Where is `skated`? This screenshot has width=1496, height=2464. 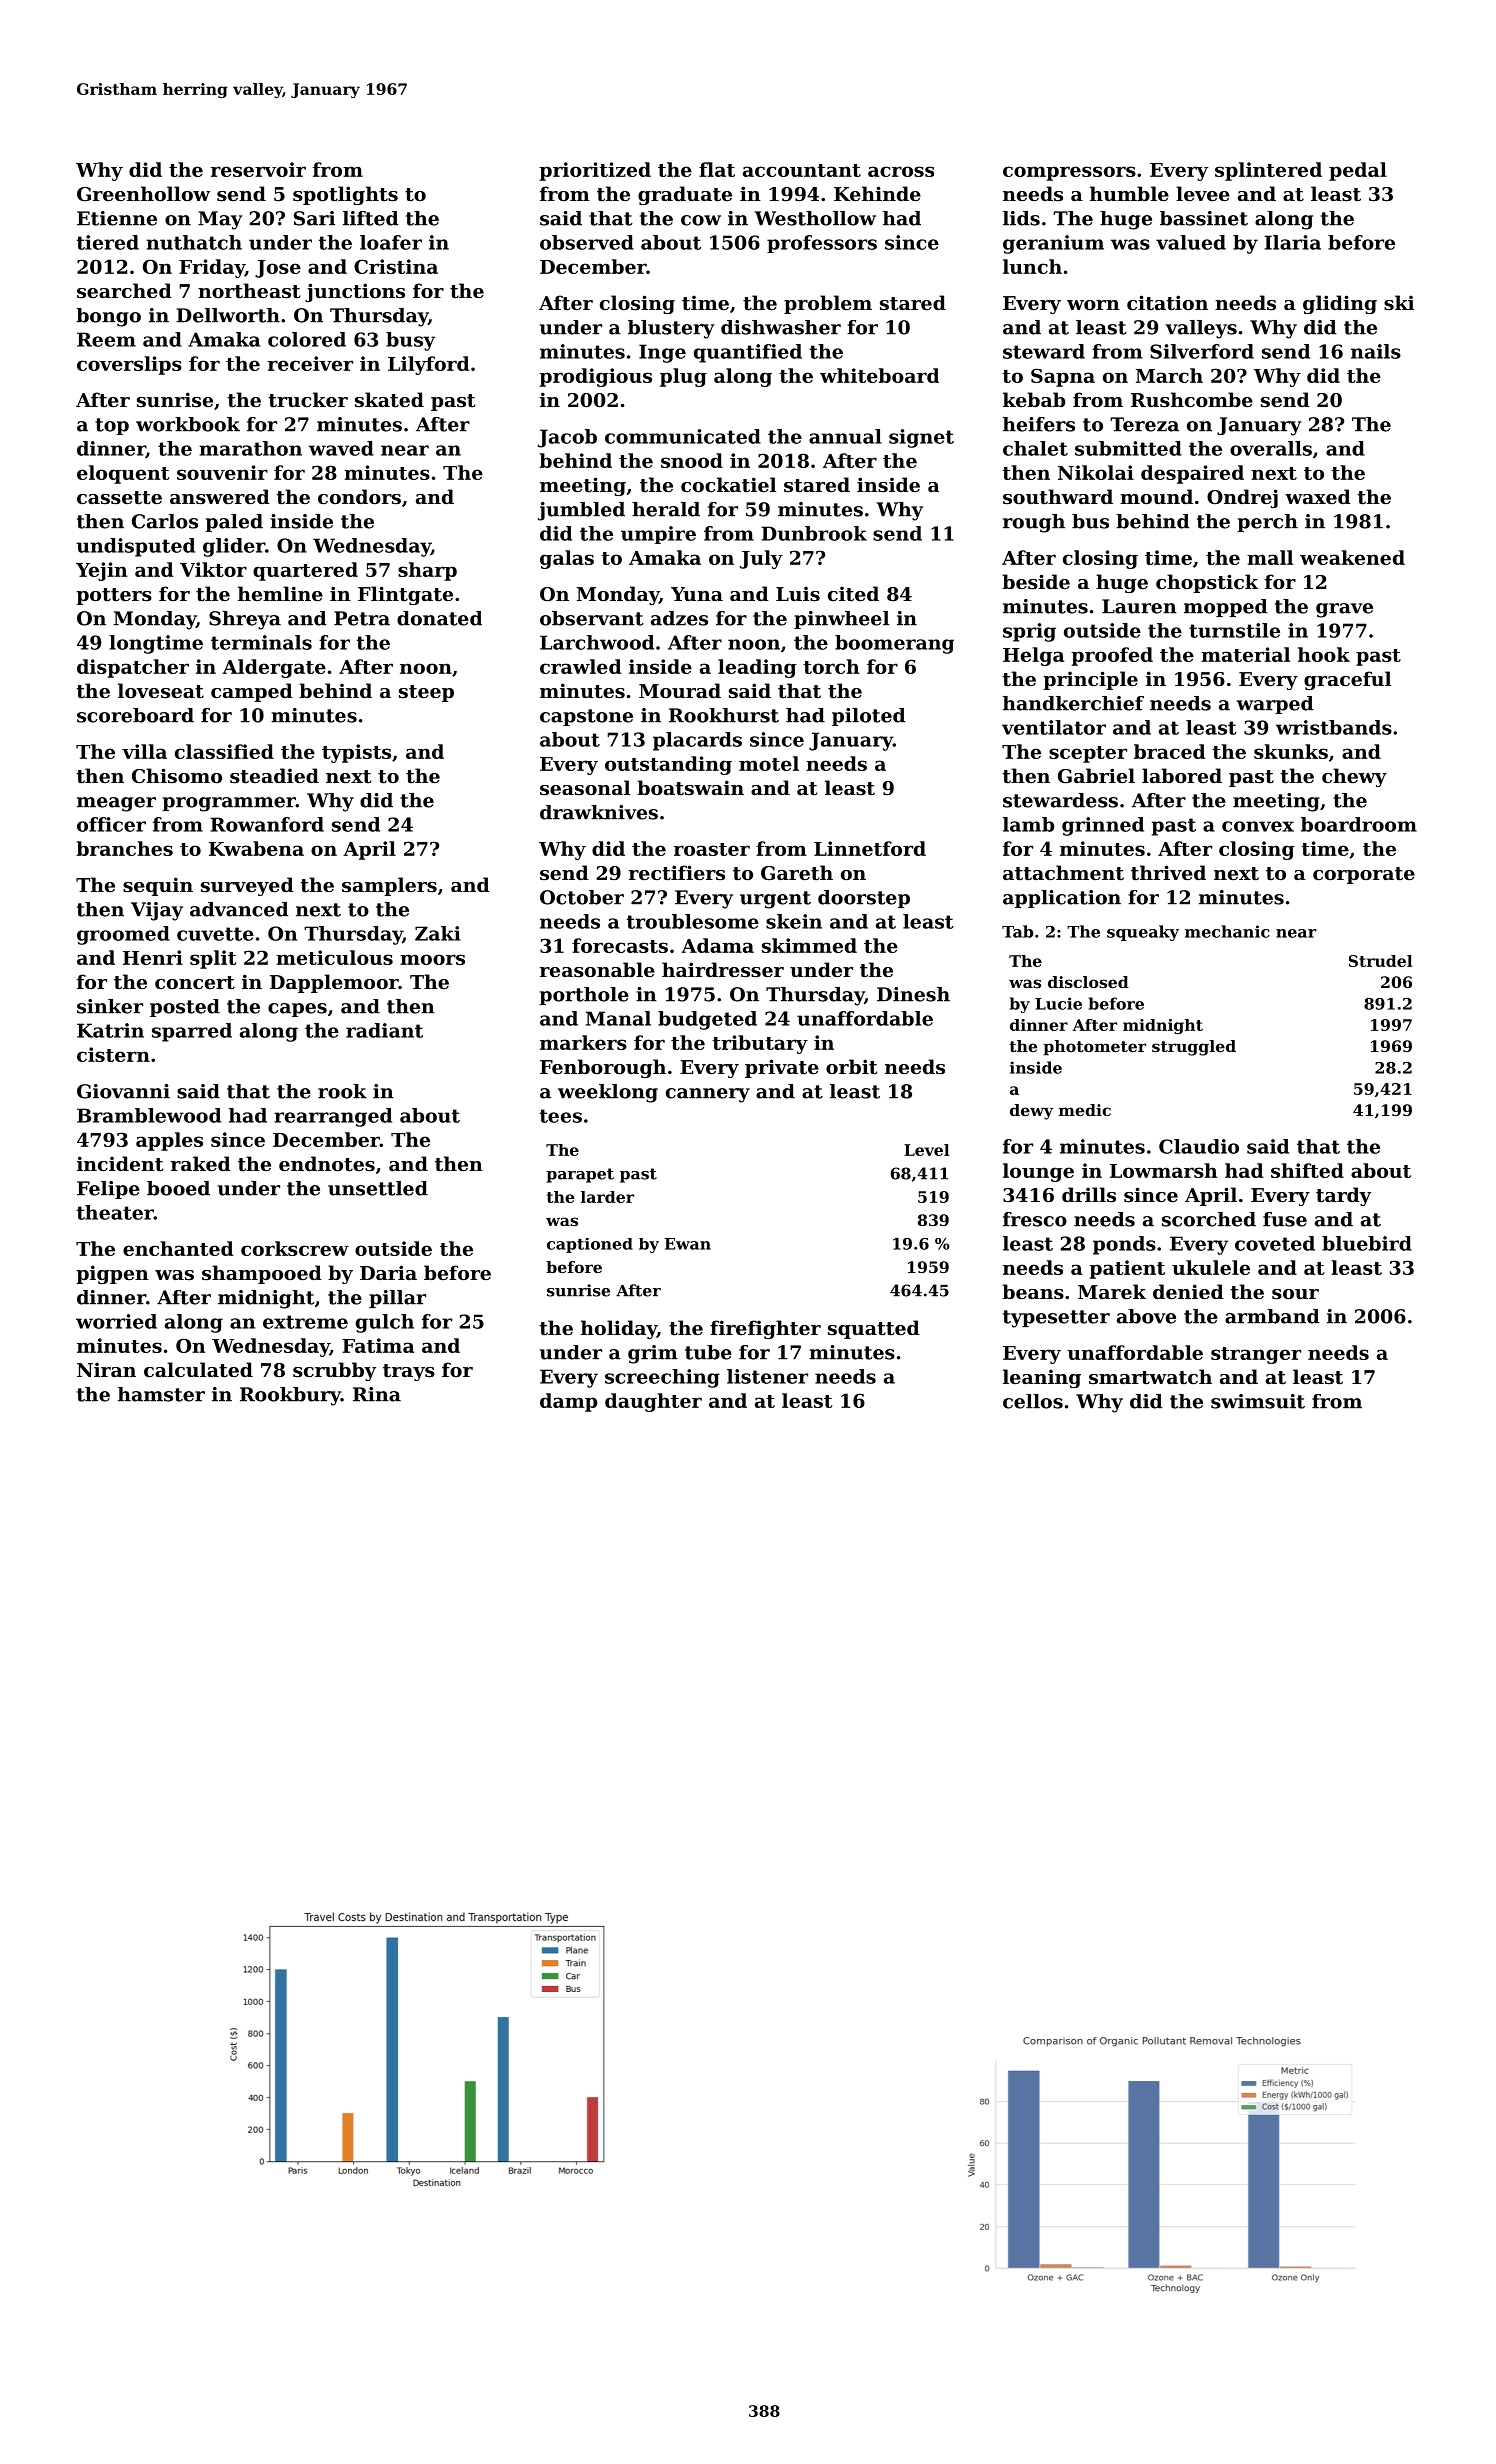 skated is located at coordinates (389, 400).
